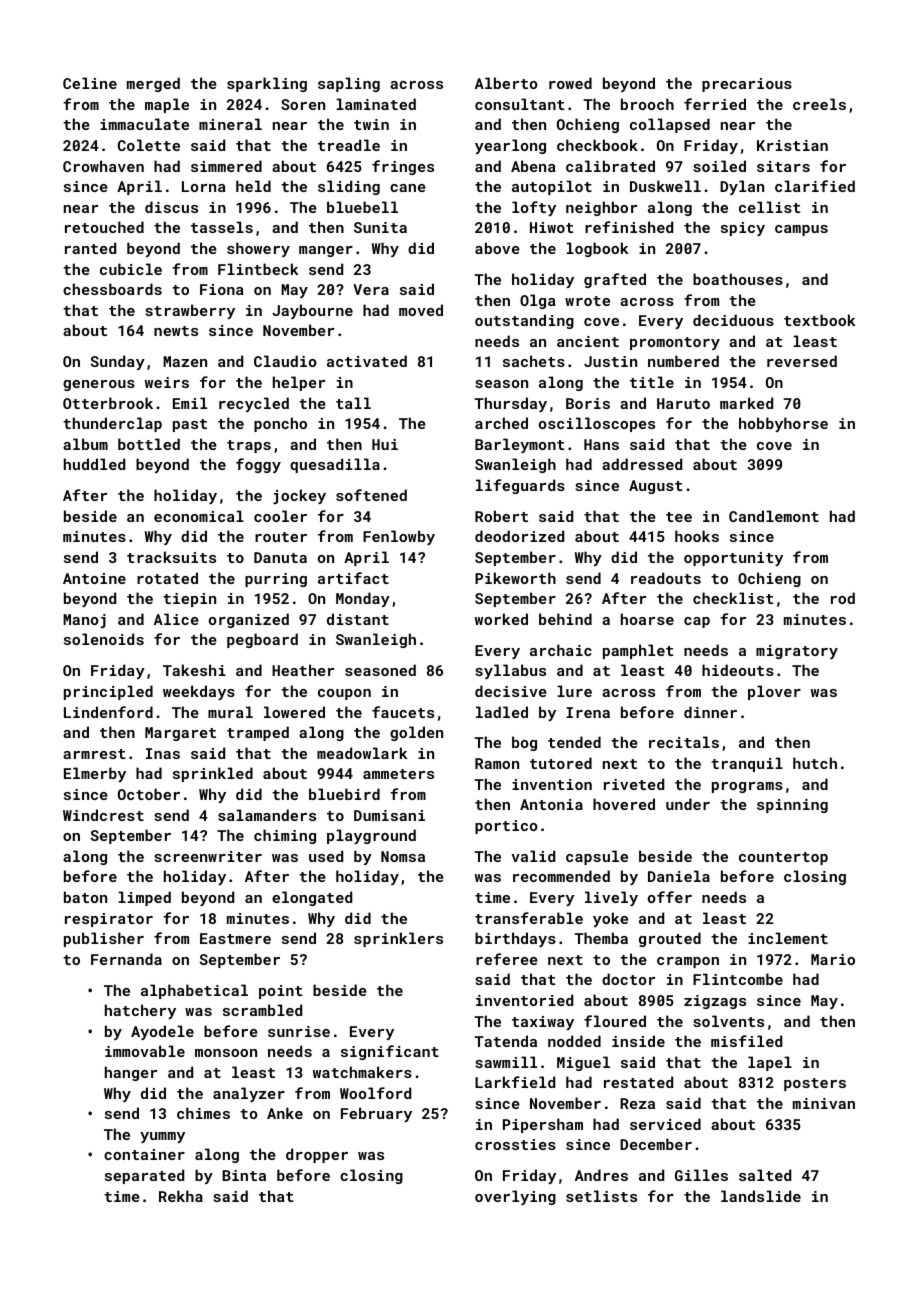 This screenshot has width=924, height=1308. What do you see at coordinates (267, 84) in the screenshot?
I see `sparkling` at bounding box center [267, 84].
